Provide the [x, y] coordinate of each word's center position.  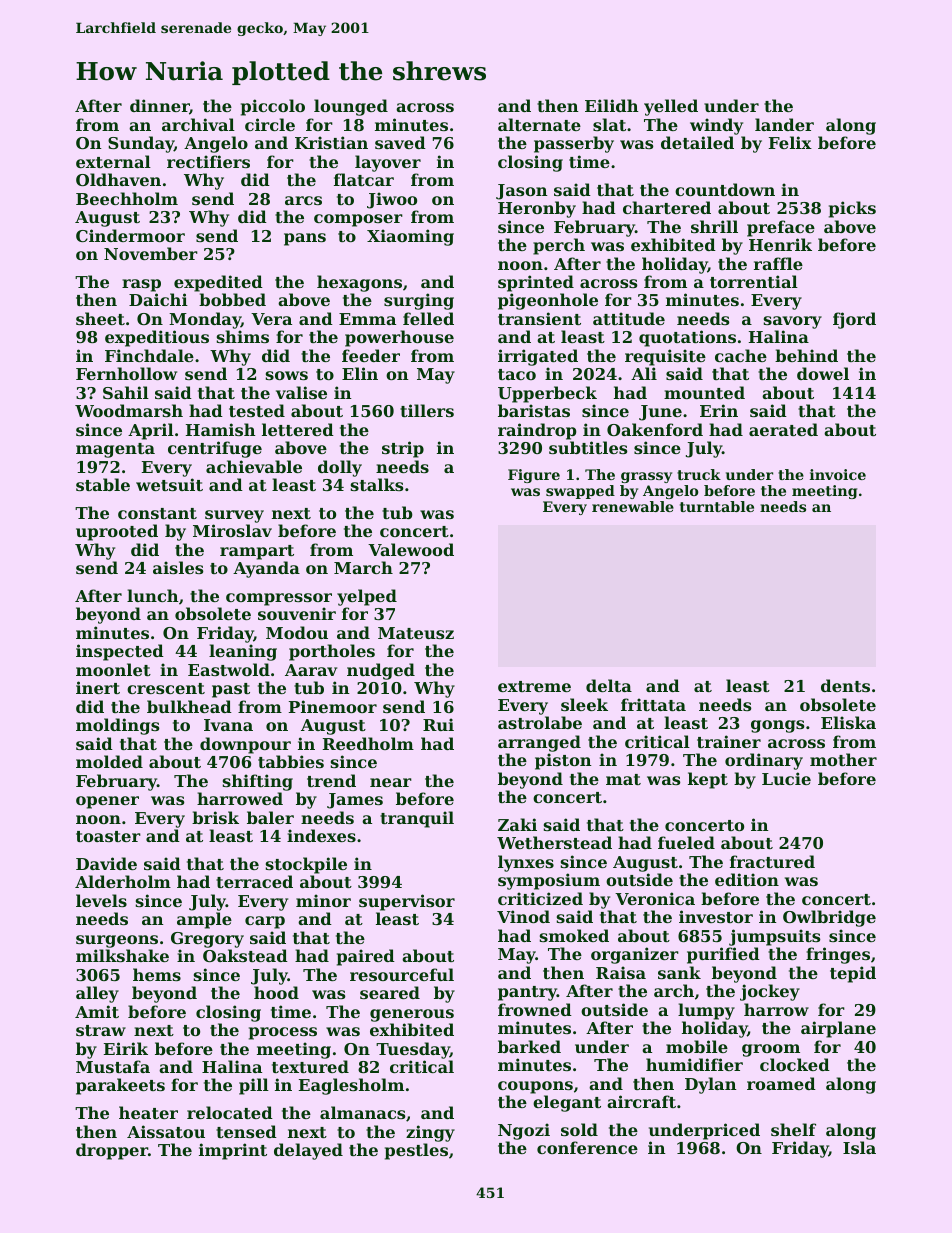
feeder [371, 355]
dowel [823, 373]
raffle [778, 263]
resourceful [402, 974]
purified [723, 955]
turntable [717, 506]
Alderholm [123, 881]
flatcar [364, 179]
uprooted [117, 532]
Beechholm [127, 198]
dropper [112, 1151]
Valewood [411, 549]
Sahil [126, 392]
